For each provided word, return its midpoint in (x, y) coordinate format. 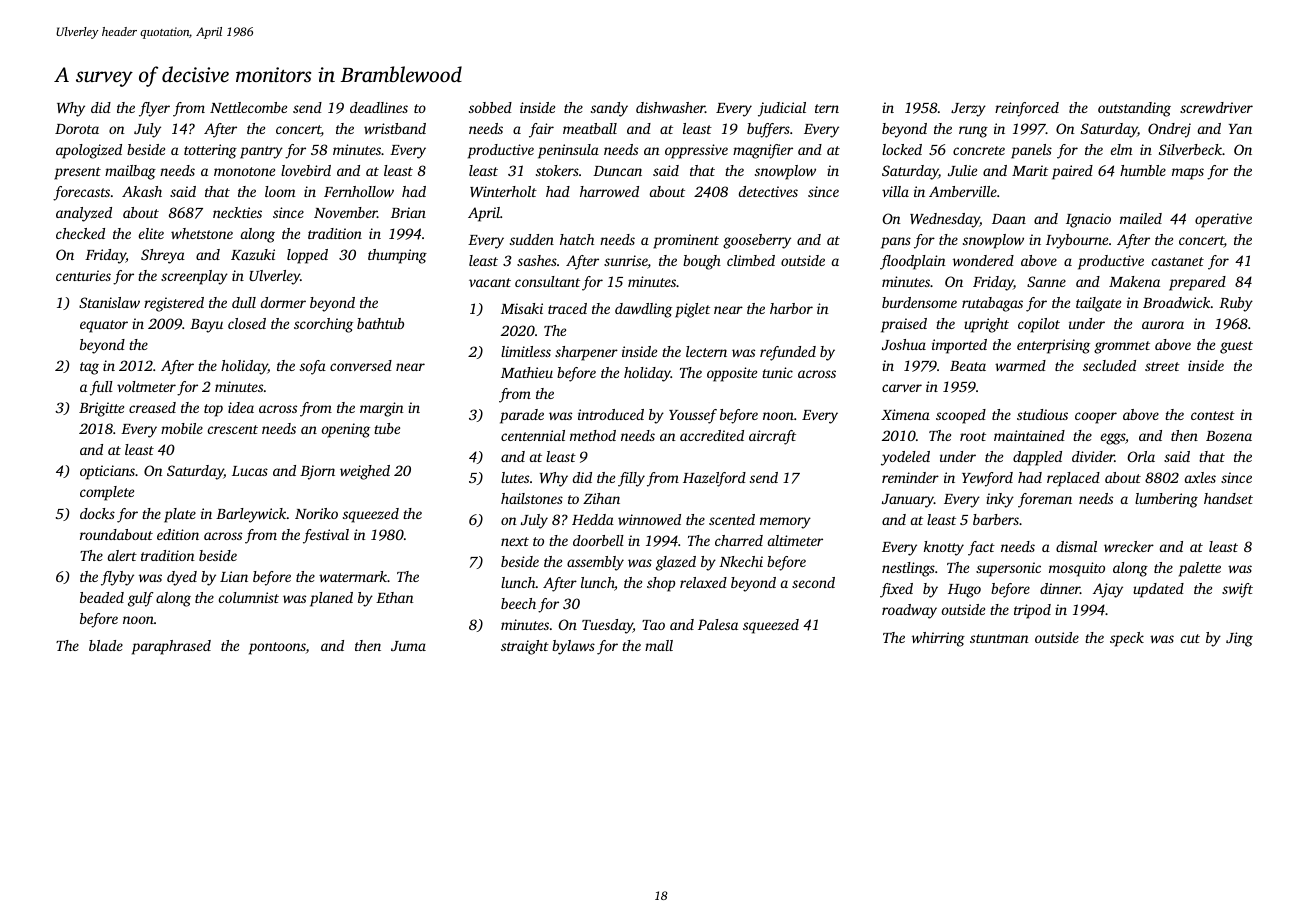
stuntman (999, 638)
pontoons (277, 648)
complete (107, 493)
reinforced (1027, 109)
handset (1228, 498)
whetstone (202, 233)
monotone (244, 171)
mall (659, 645)
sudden (532, 239)
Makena (1134, 281)
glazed (676, 563)
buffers (768, 130)
